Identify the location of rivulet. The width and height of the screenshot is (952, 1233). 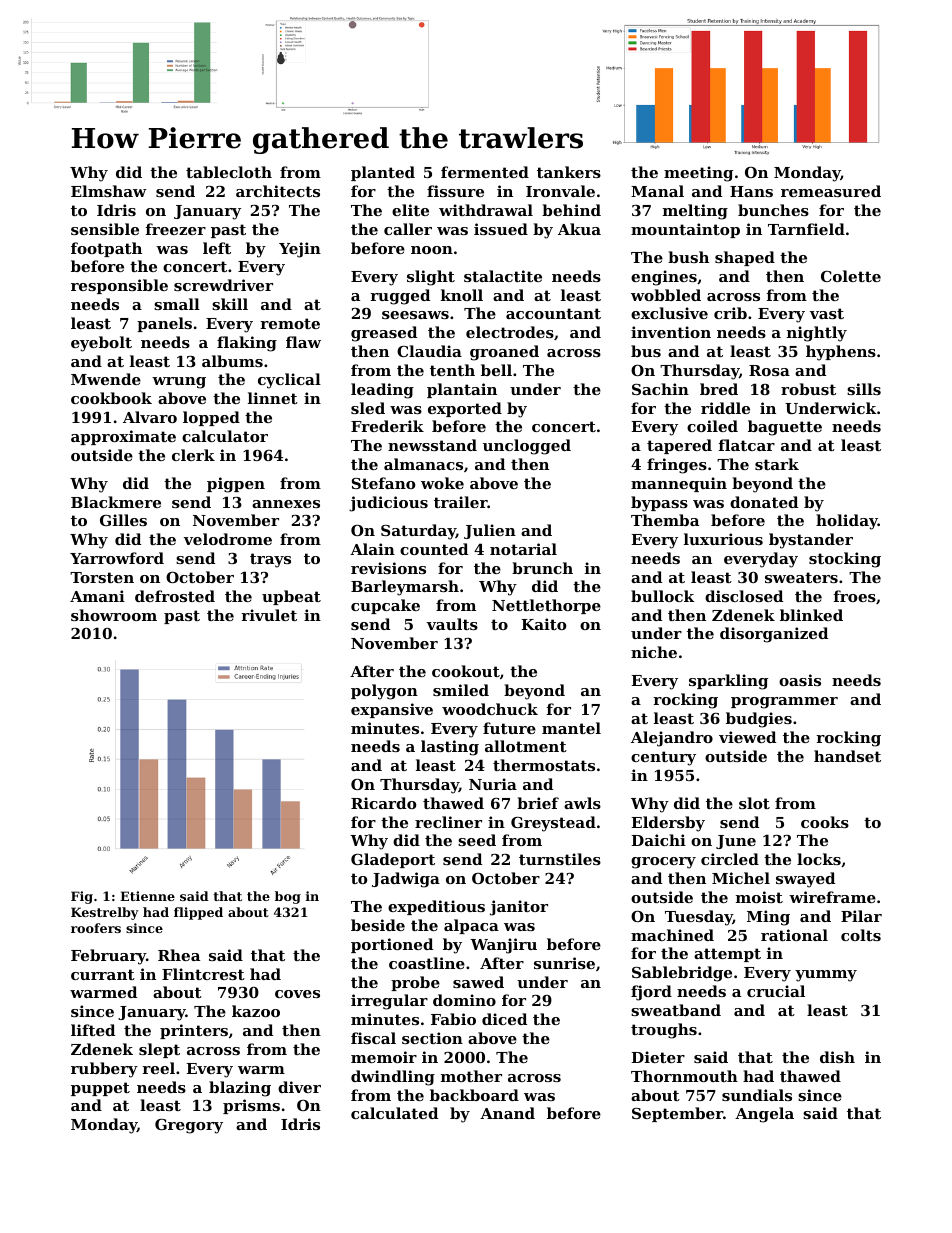
(269, 615).
